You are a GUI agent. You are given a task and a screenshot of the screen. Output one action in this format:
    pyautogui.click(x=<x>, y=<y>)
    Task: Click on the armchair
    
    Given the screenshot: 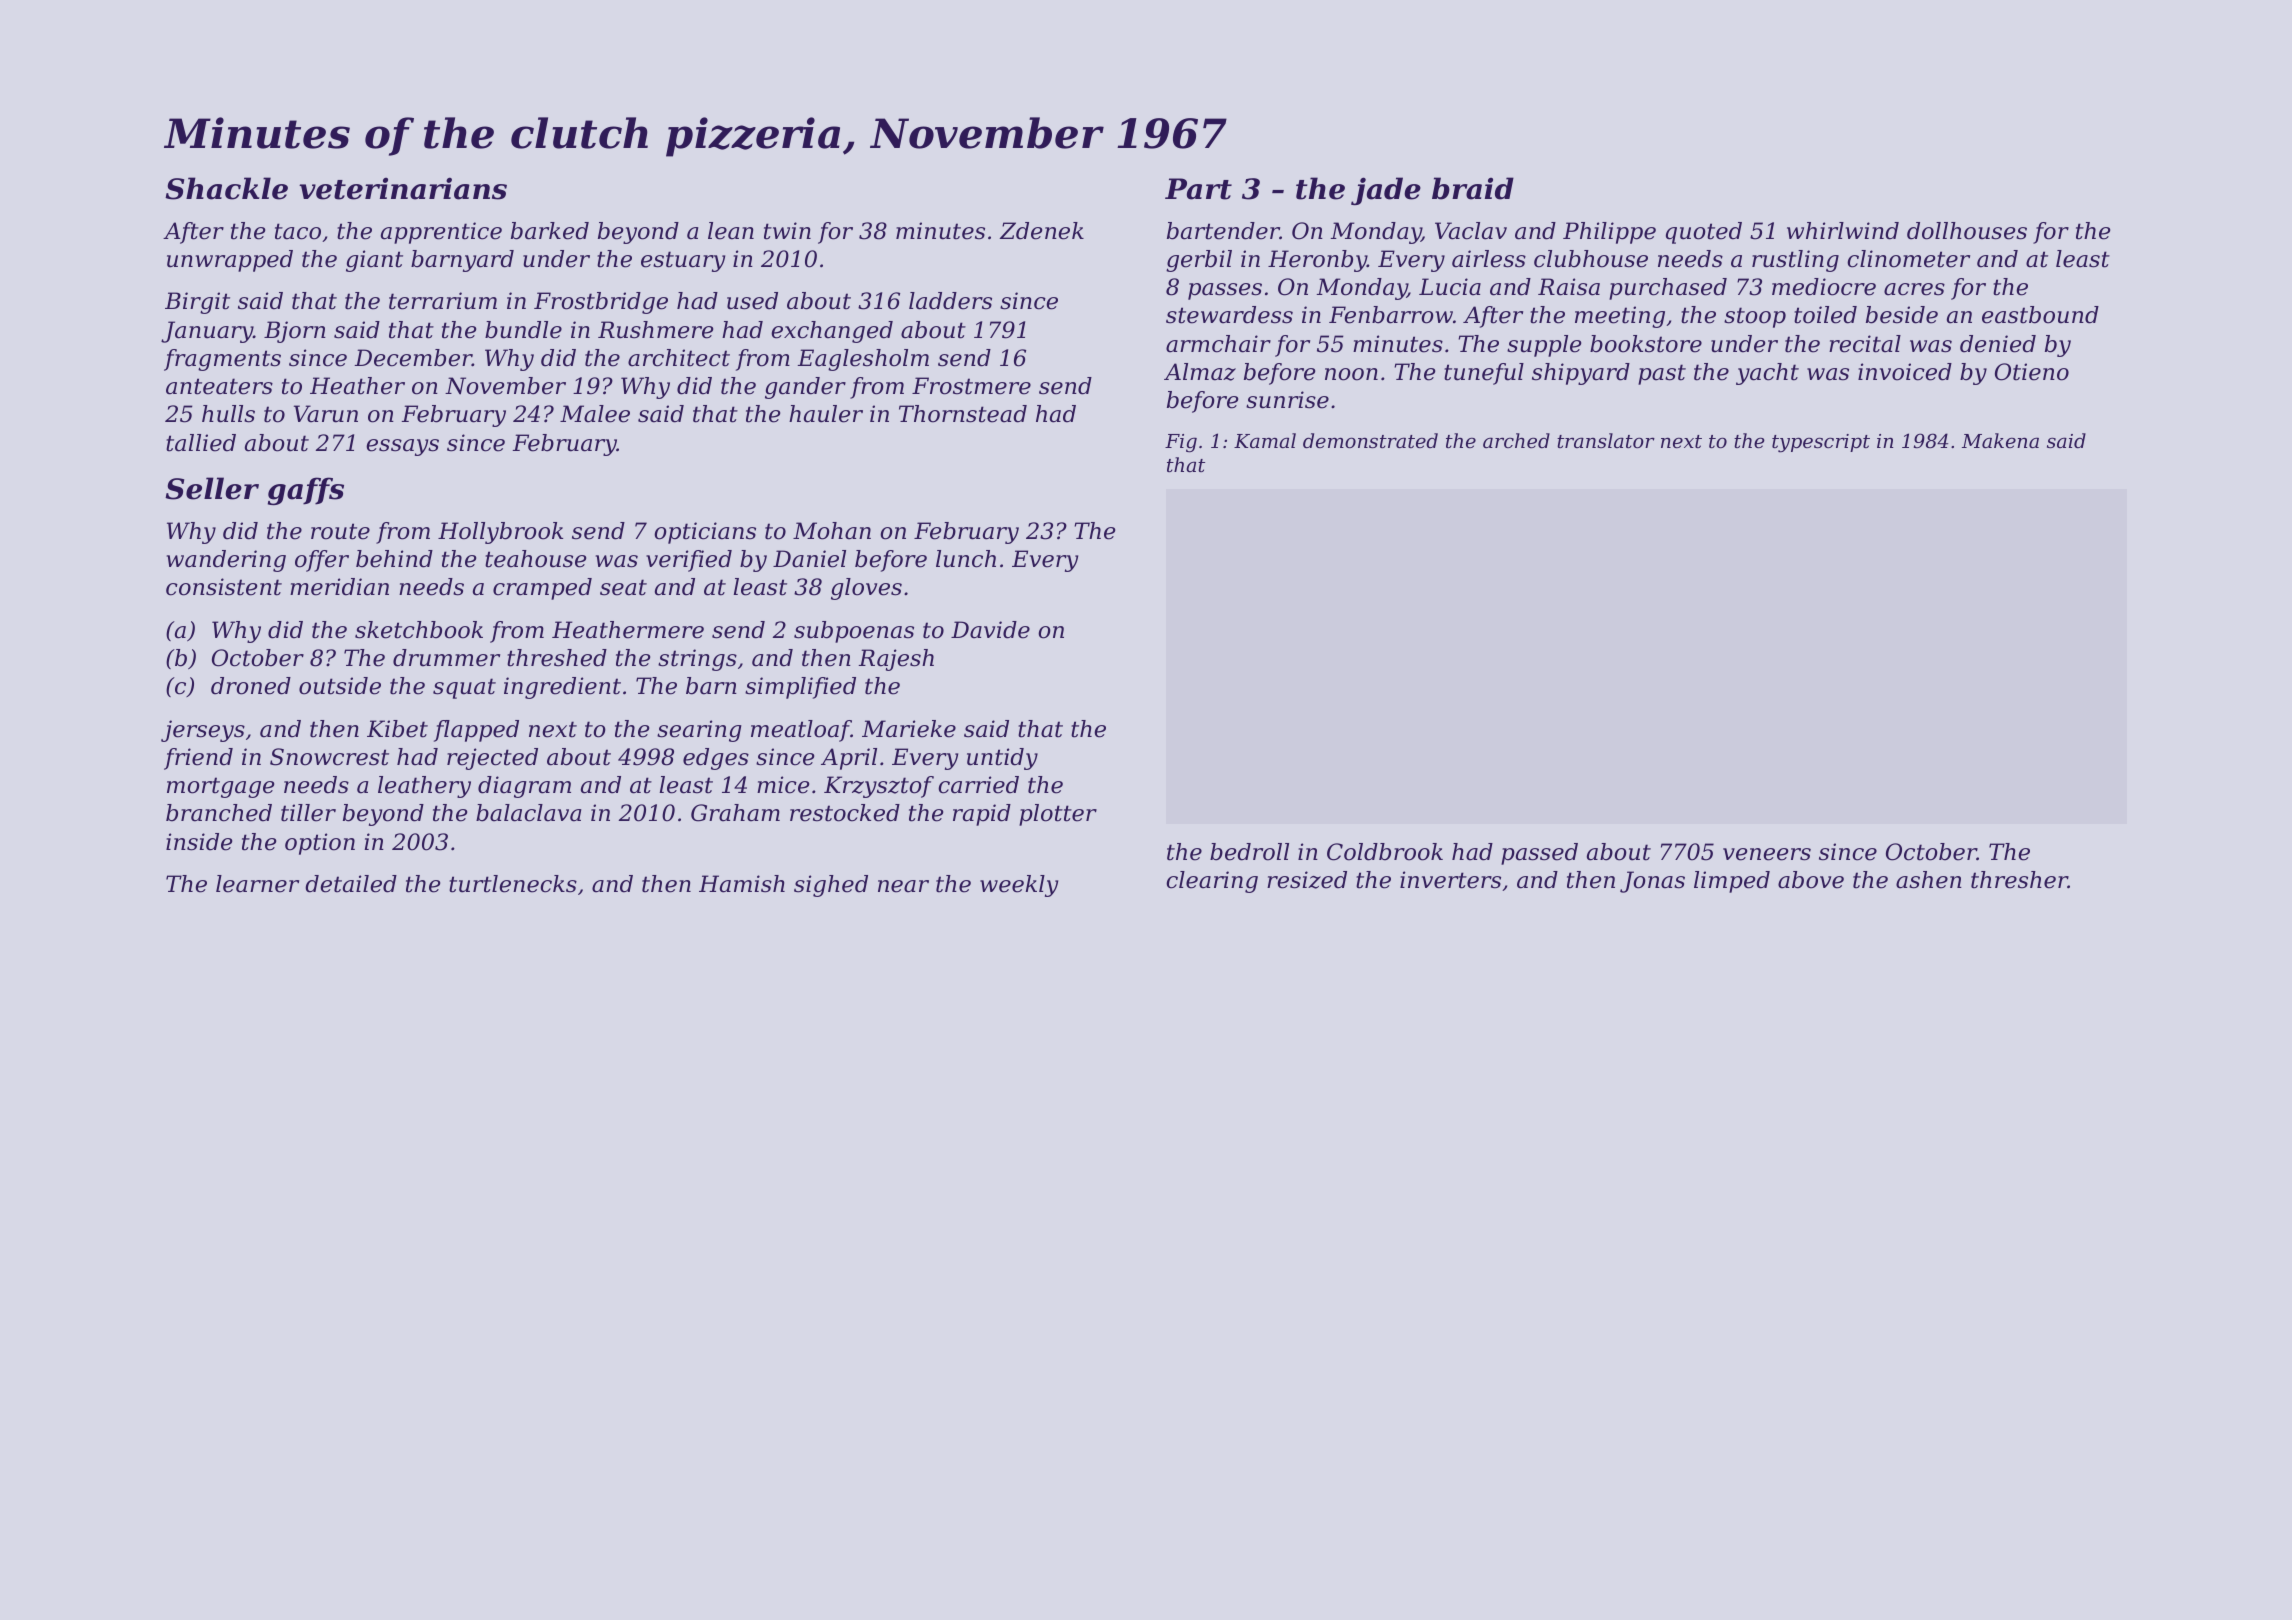 What is the action you would take?
    pyautogui.click(x=1218, y=344)
